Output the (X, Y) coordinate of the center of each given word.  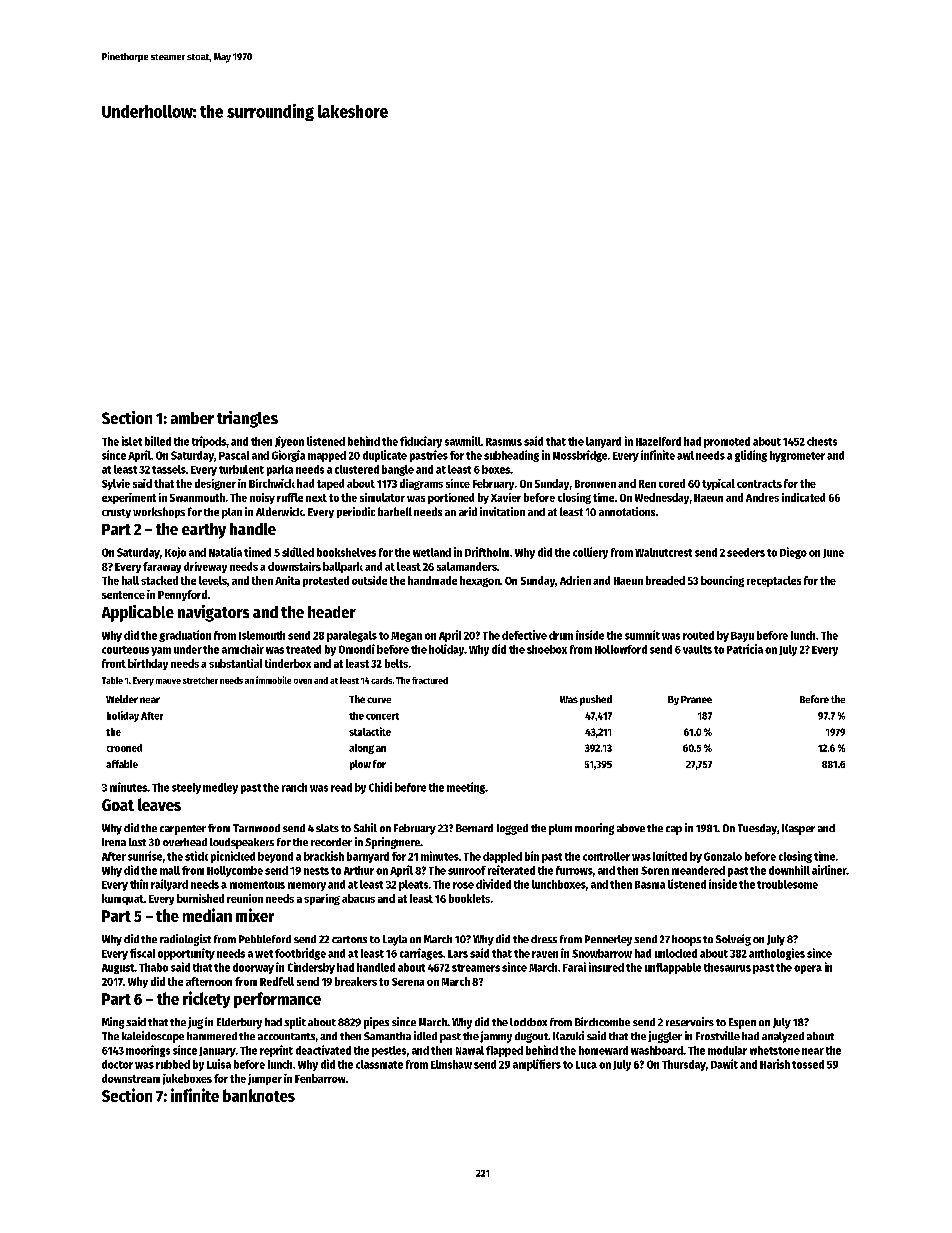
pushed (596, 700)
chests (822, 441)
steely (186, 788)
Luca (586, 1065)
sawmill (463, 441)
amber (192, 418)
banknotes (259, 1095)
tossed (808, 1064)
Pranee (696, 699)
